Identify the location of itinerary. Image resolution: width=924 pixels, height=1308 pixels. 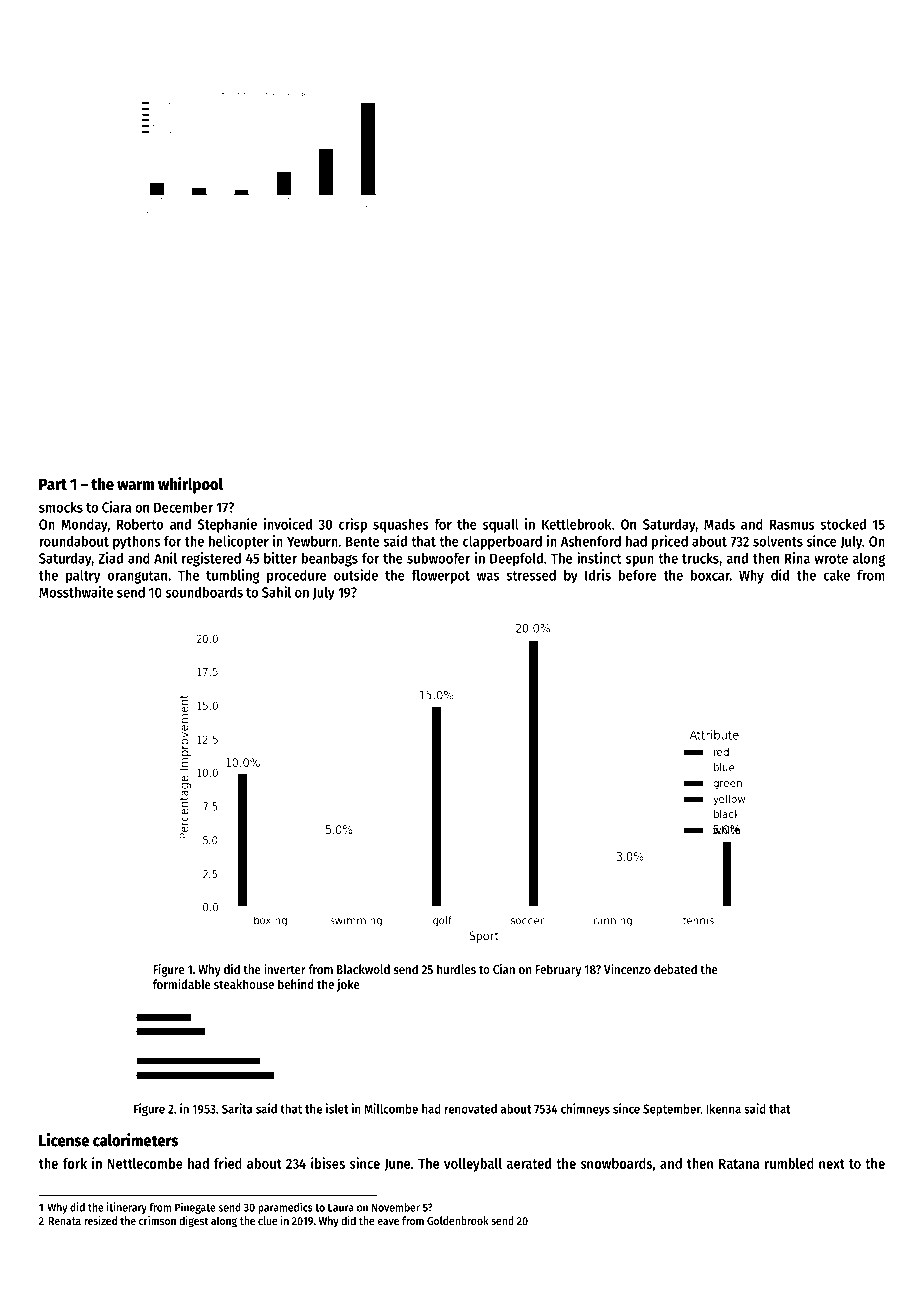
(127, 1208).
